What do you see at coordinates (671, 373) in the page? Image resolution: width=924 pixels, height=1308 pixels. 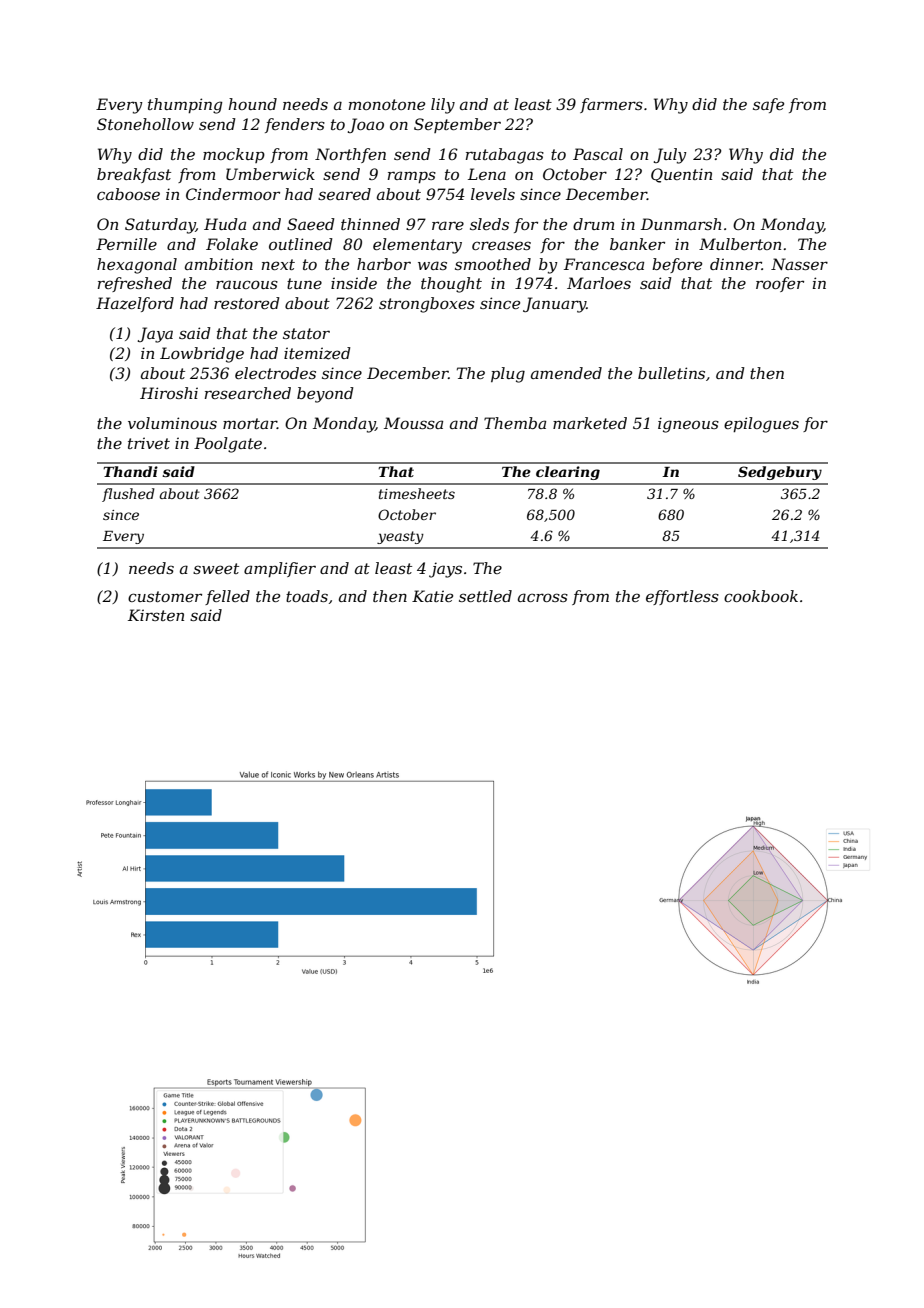 I see `bulletins` at bounding box center [671, 373].
